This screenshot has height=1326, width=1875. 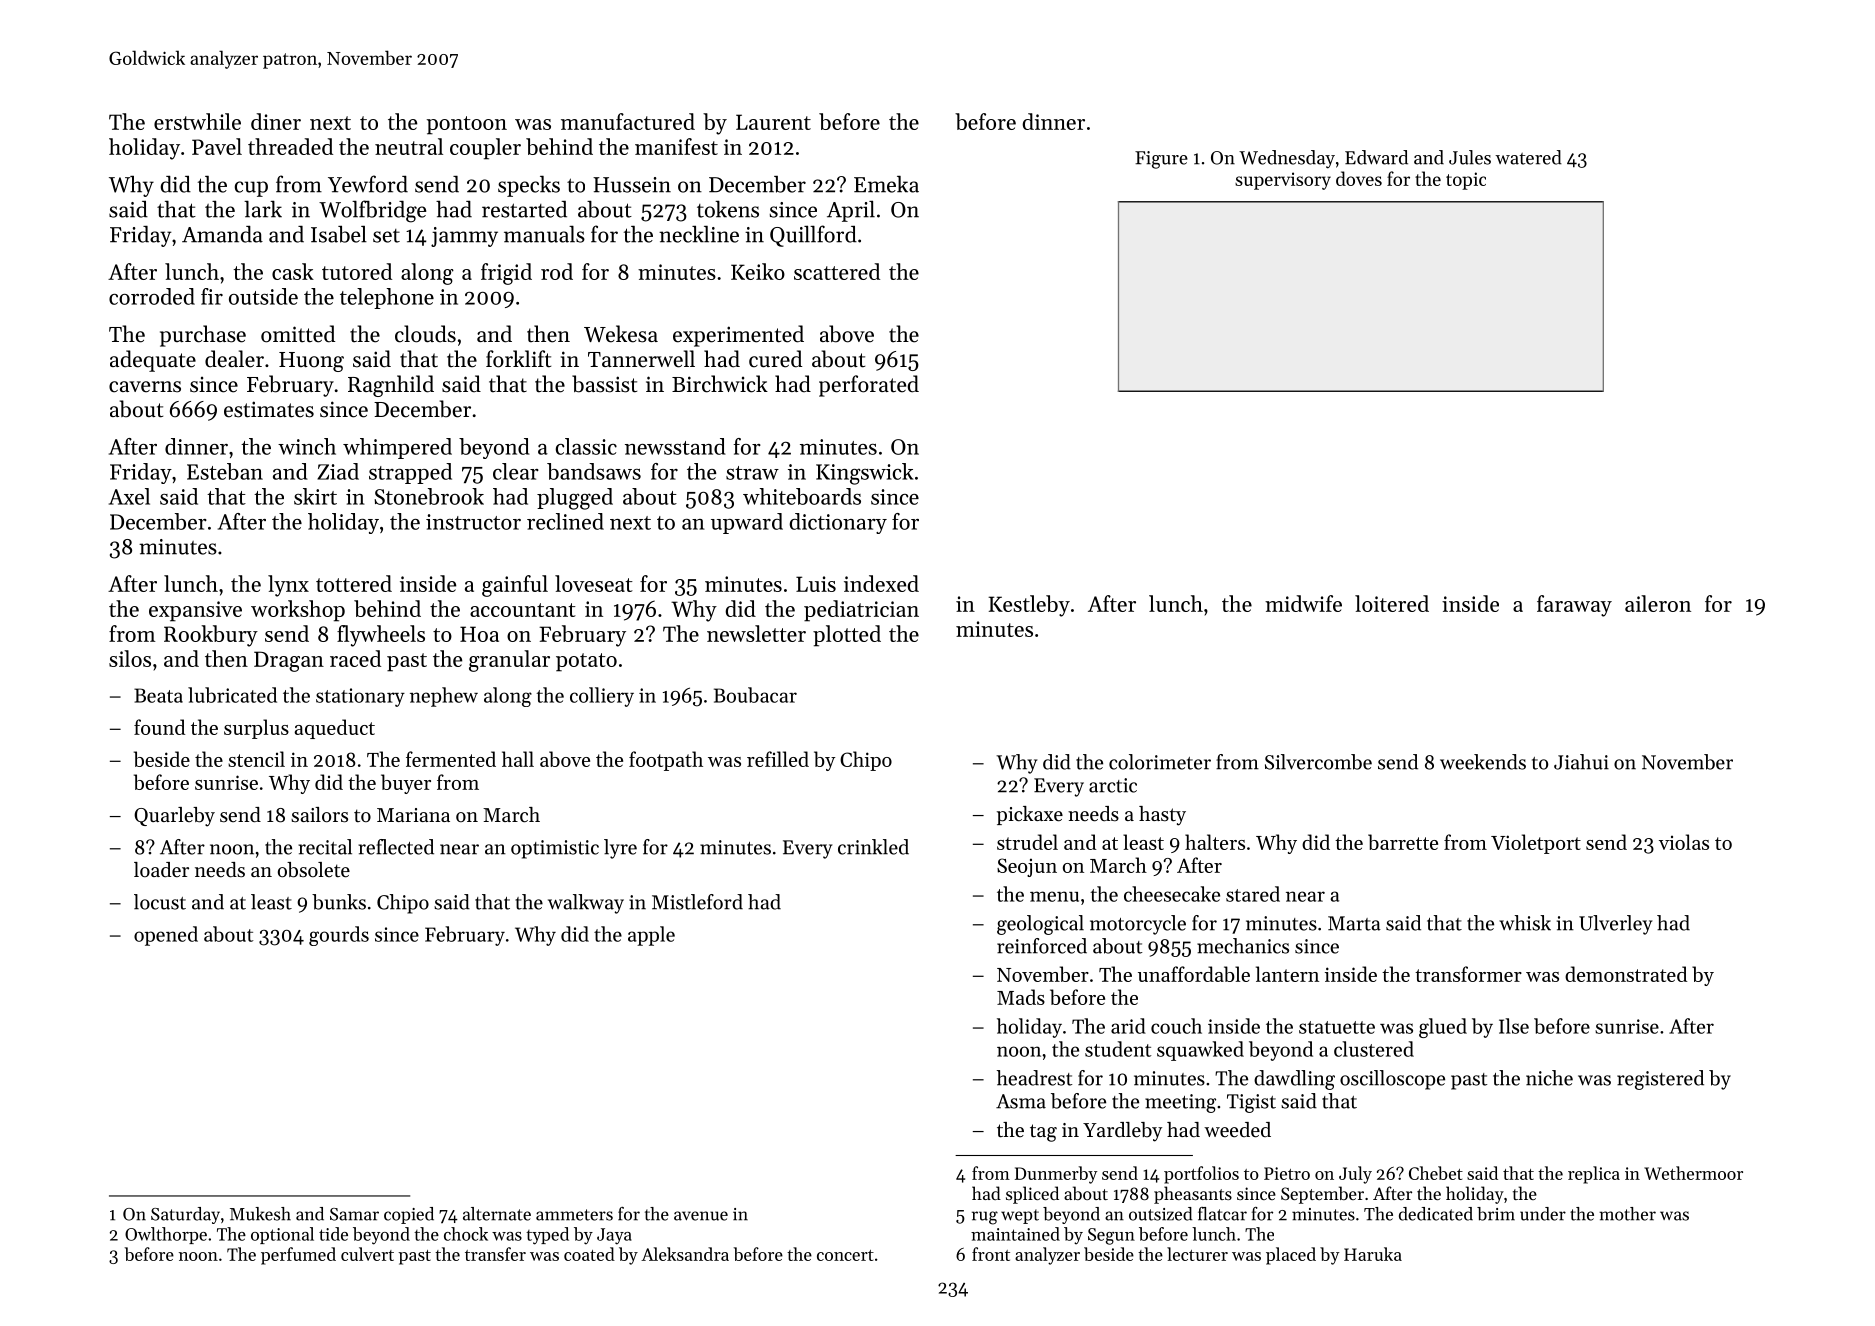 I want to click on Jules, so click(x=1470, y=157).
